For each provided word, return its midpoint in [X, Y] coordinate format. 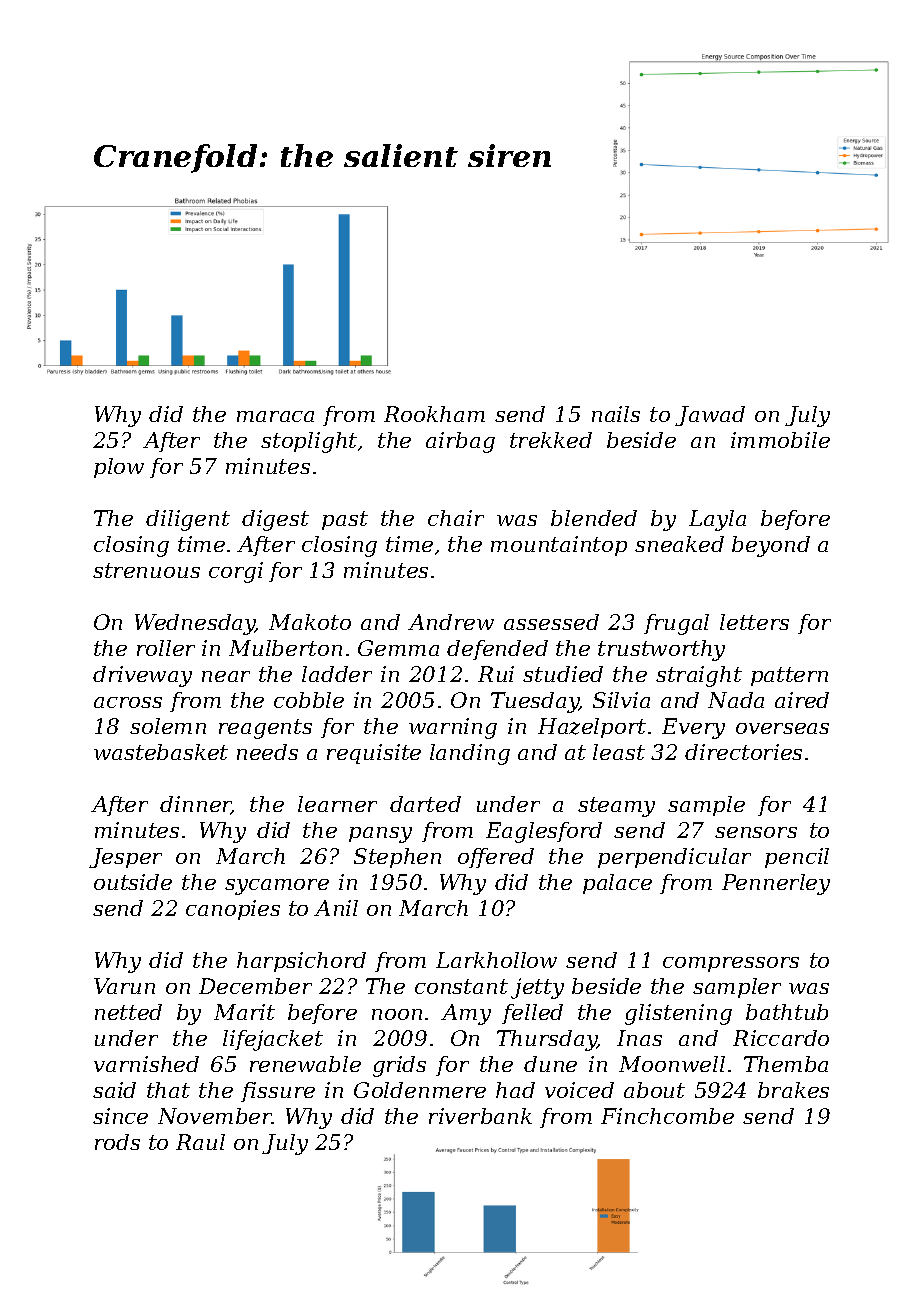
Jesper [125, 858]
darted [425, 804]
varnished [146, 1064]
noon [397, 1014]
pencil [797, 858]
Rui [496, 674]
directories [743, 752]
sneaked [679, 544]
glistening [678, 1014]
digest [275, 520]
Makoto [310, 622]
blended [594, 518]
